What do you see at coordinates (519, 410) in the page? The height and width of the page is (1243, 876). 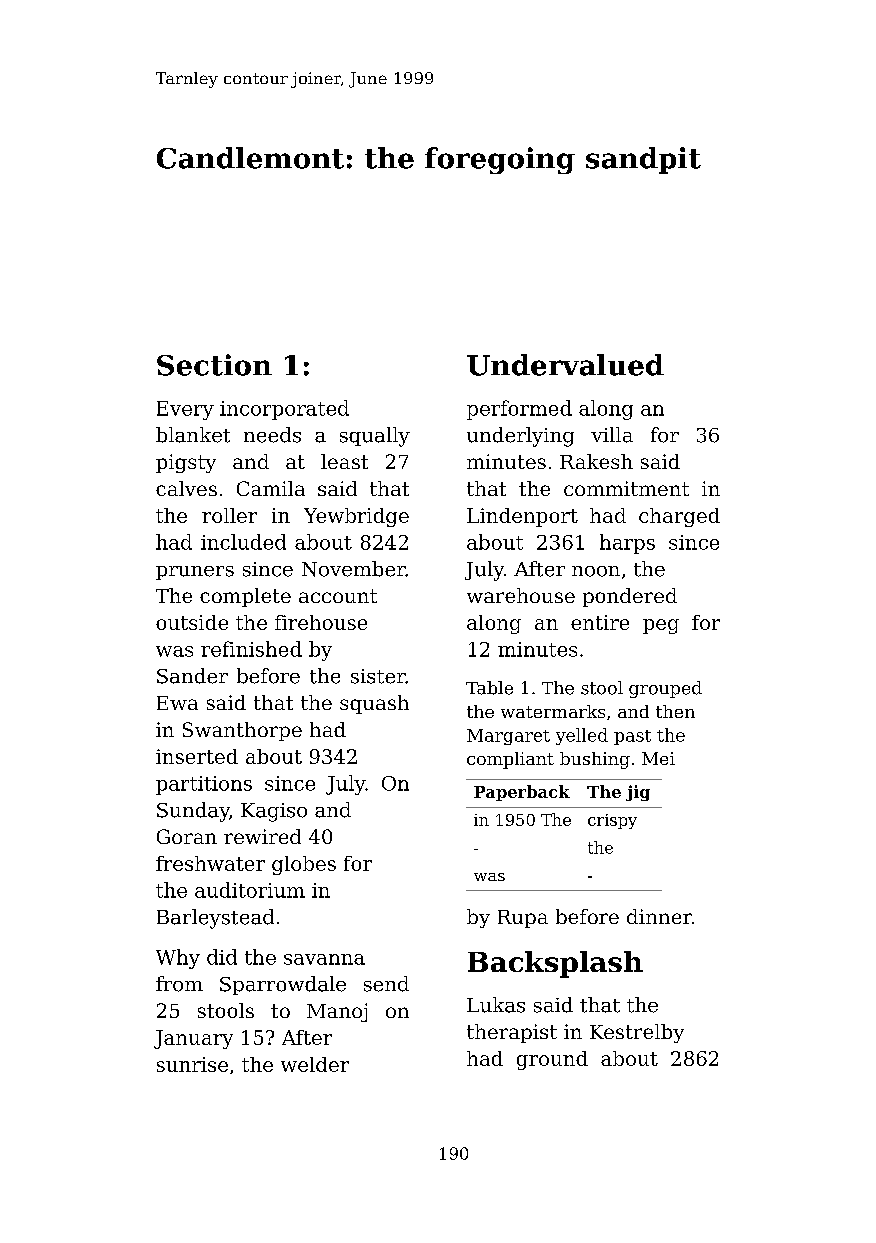 I see `performed` at bounding box center [519, 410].
